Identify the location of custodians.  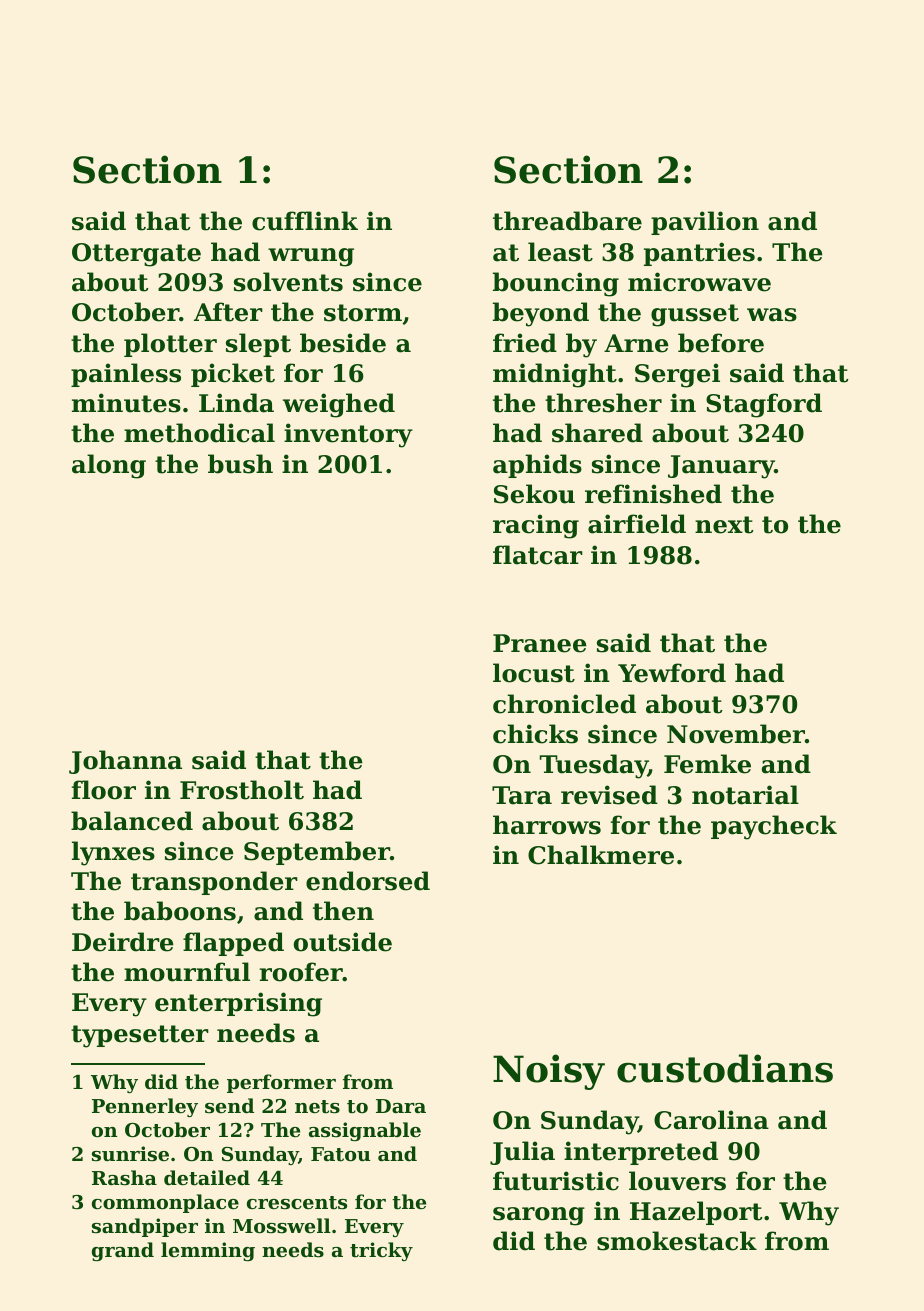
(725, 1068).
